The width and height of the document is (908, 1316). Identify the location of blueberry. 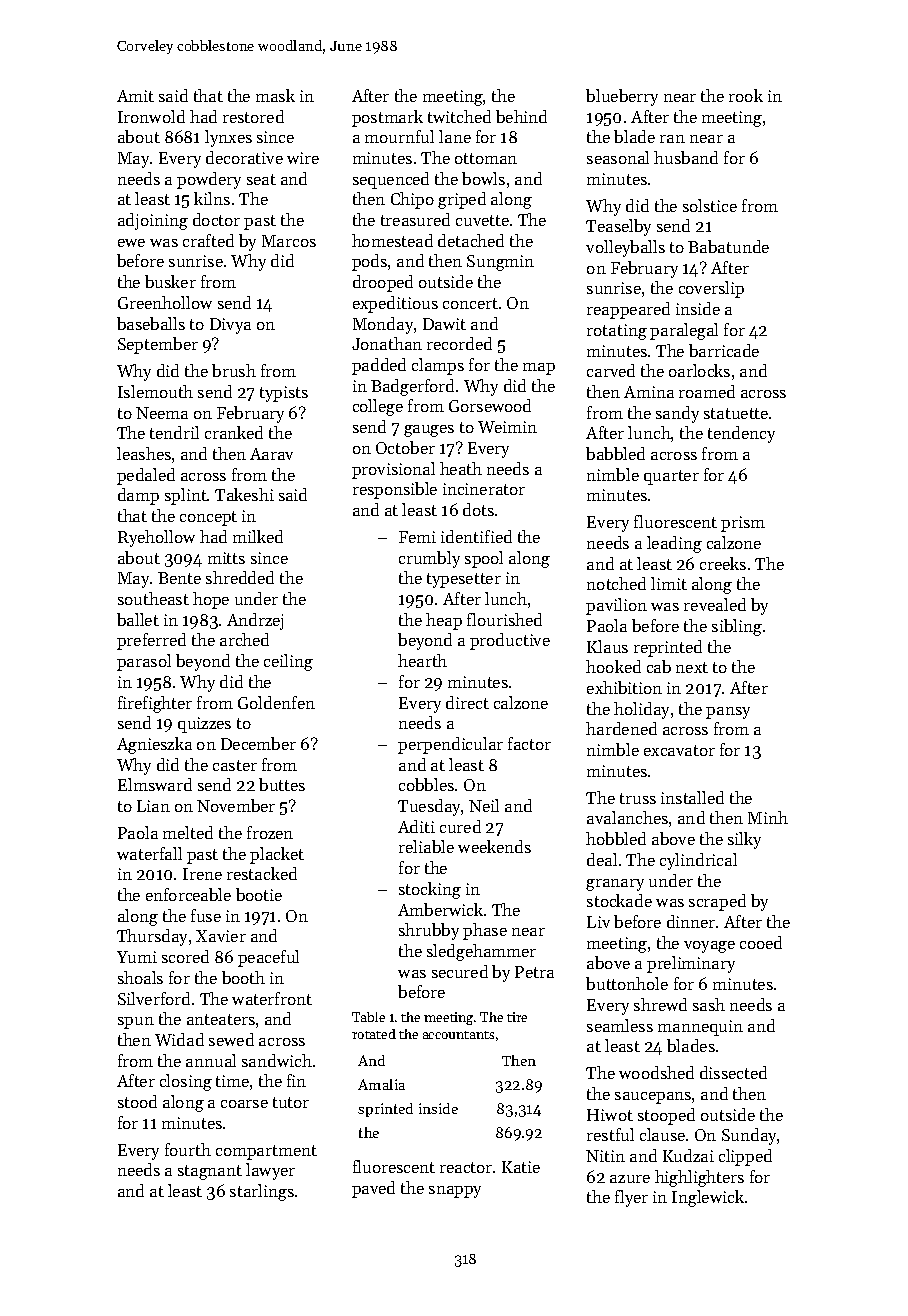
(622, 97).
